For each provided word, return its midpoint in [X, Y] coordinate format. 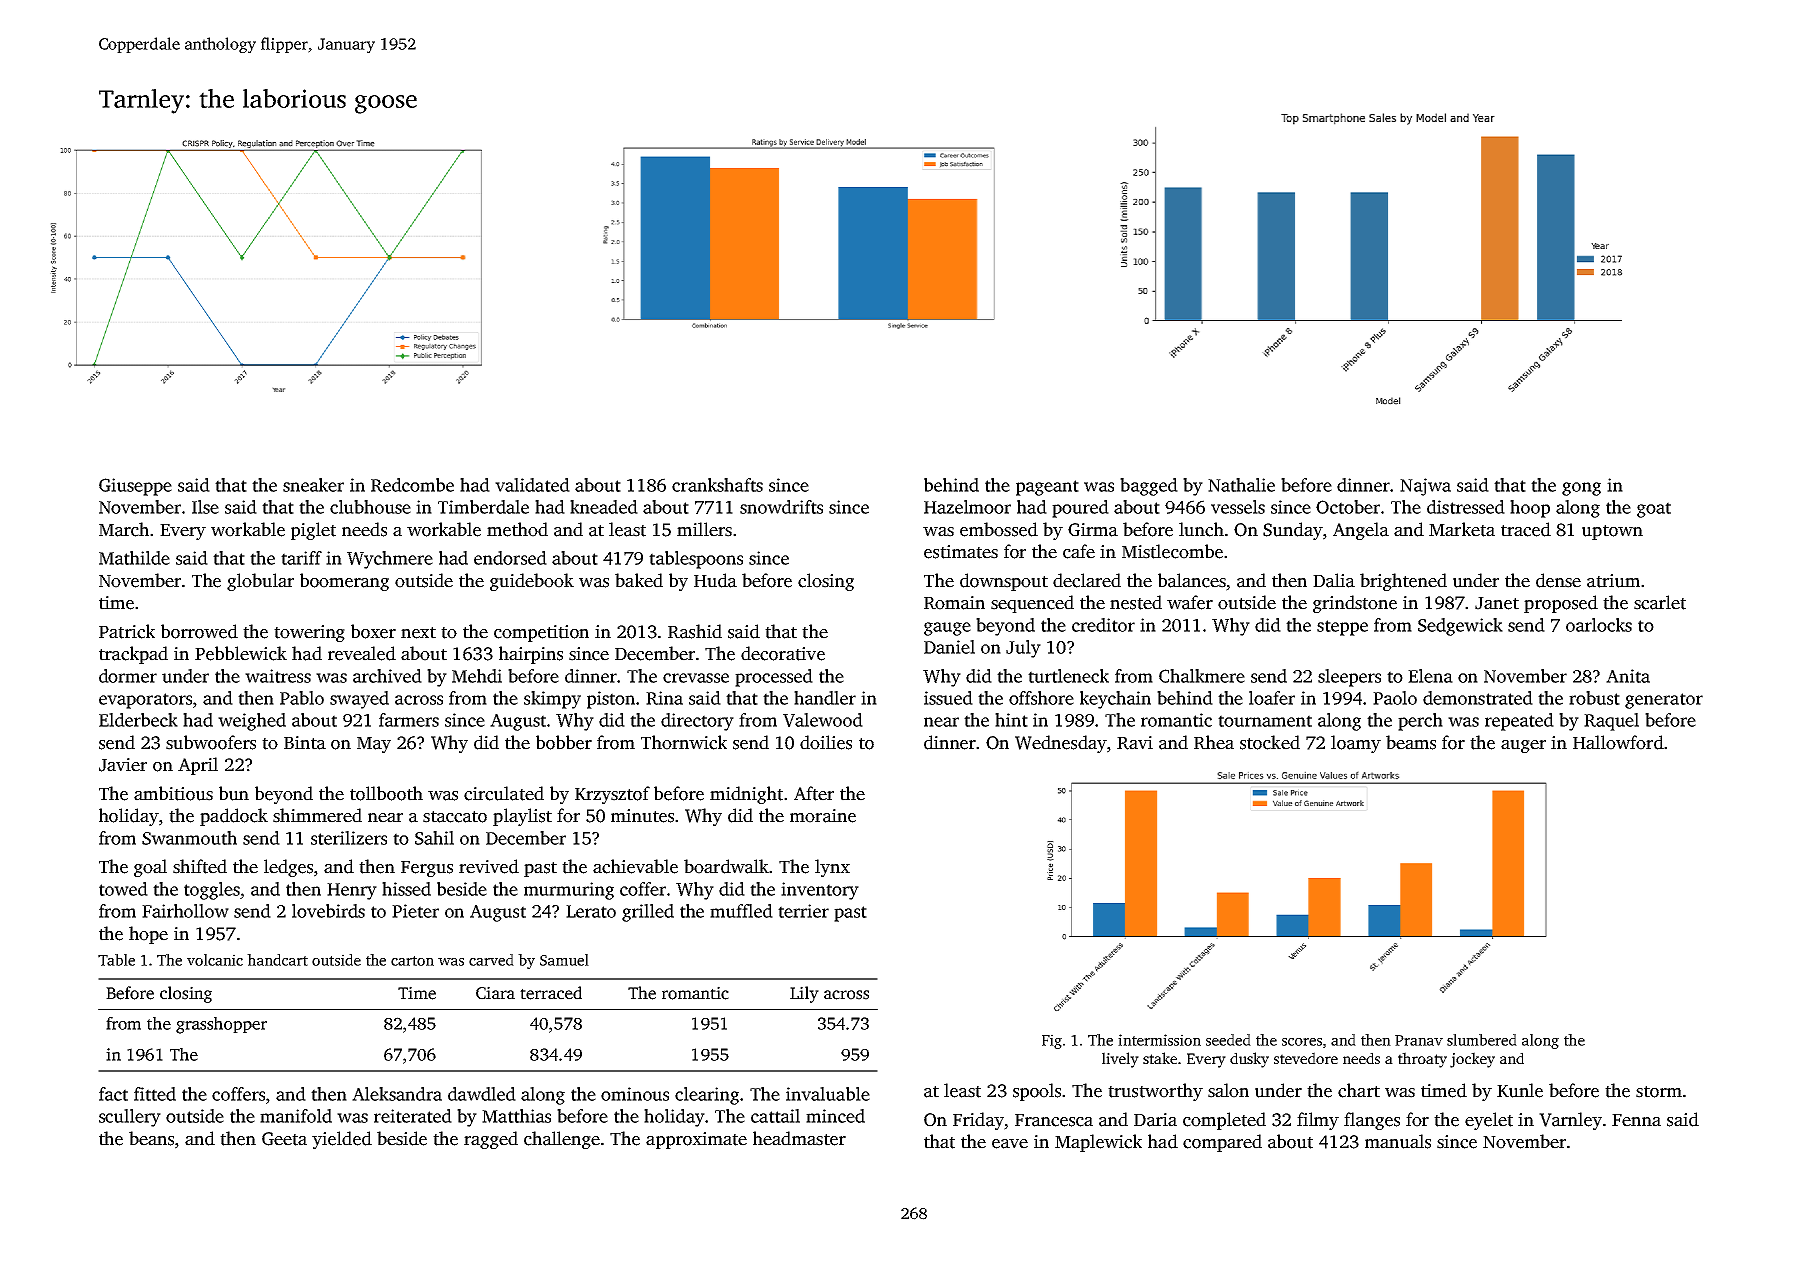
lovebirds [328, 911]
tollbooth [386, 793]
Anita [1628, 676]
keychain [1115, 700]
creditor [1103, 625]
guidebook [532, 582]
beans [151, 1138]
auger [1523, 746]
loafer [1272, 698]
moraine [823, 816]
